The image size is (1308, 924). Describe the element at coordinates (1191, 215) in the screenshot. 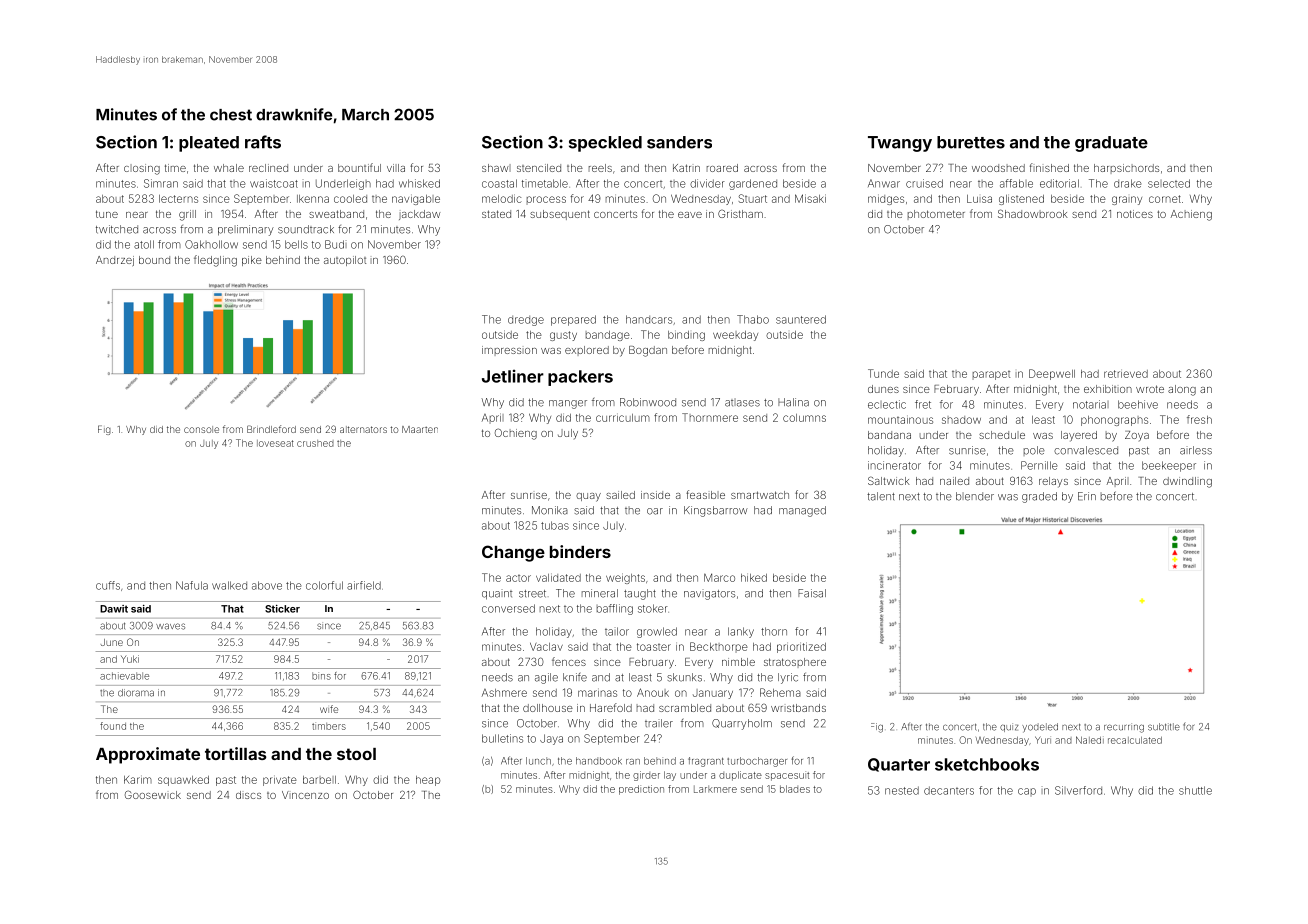

I see `Achieng` at that location.
